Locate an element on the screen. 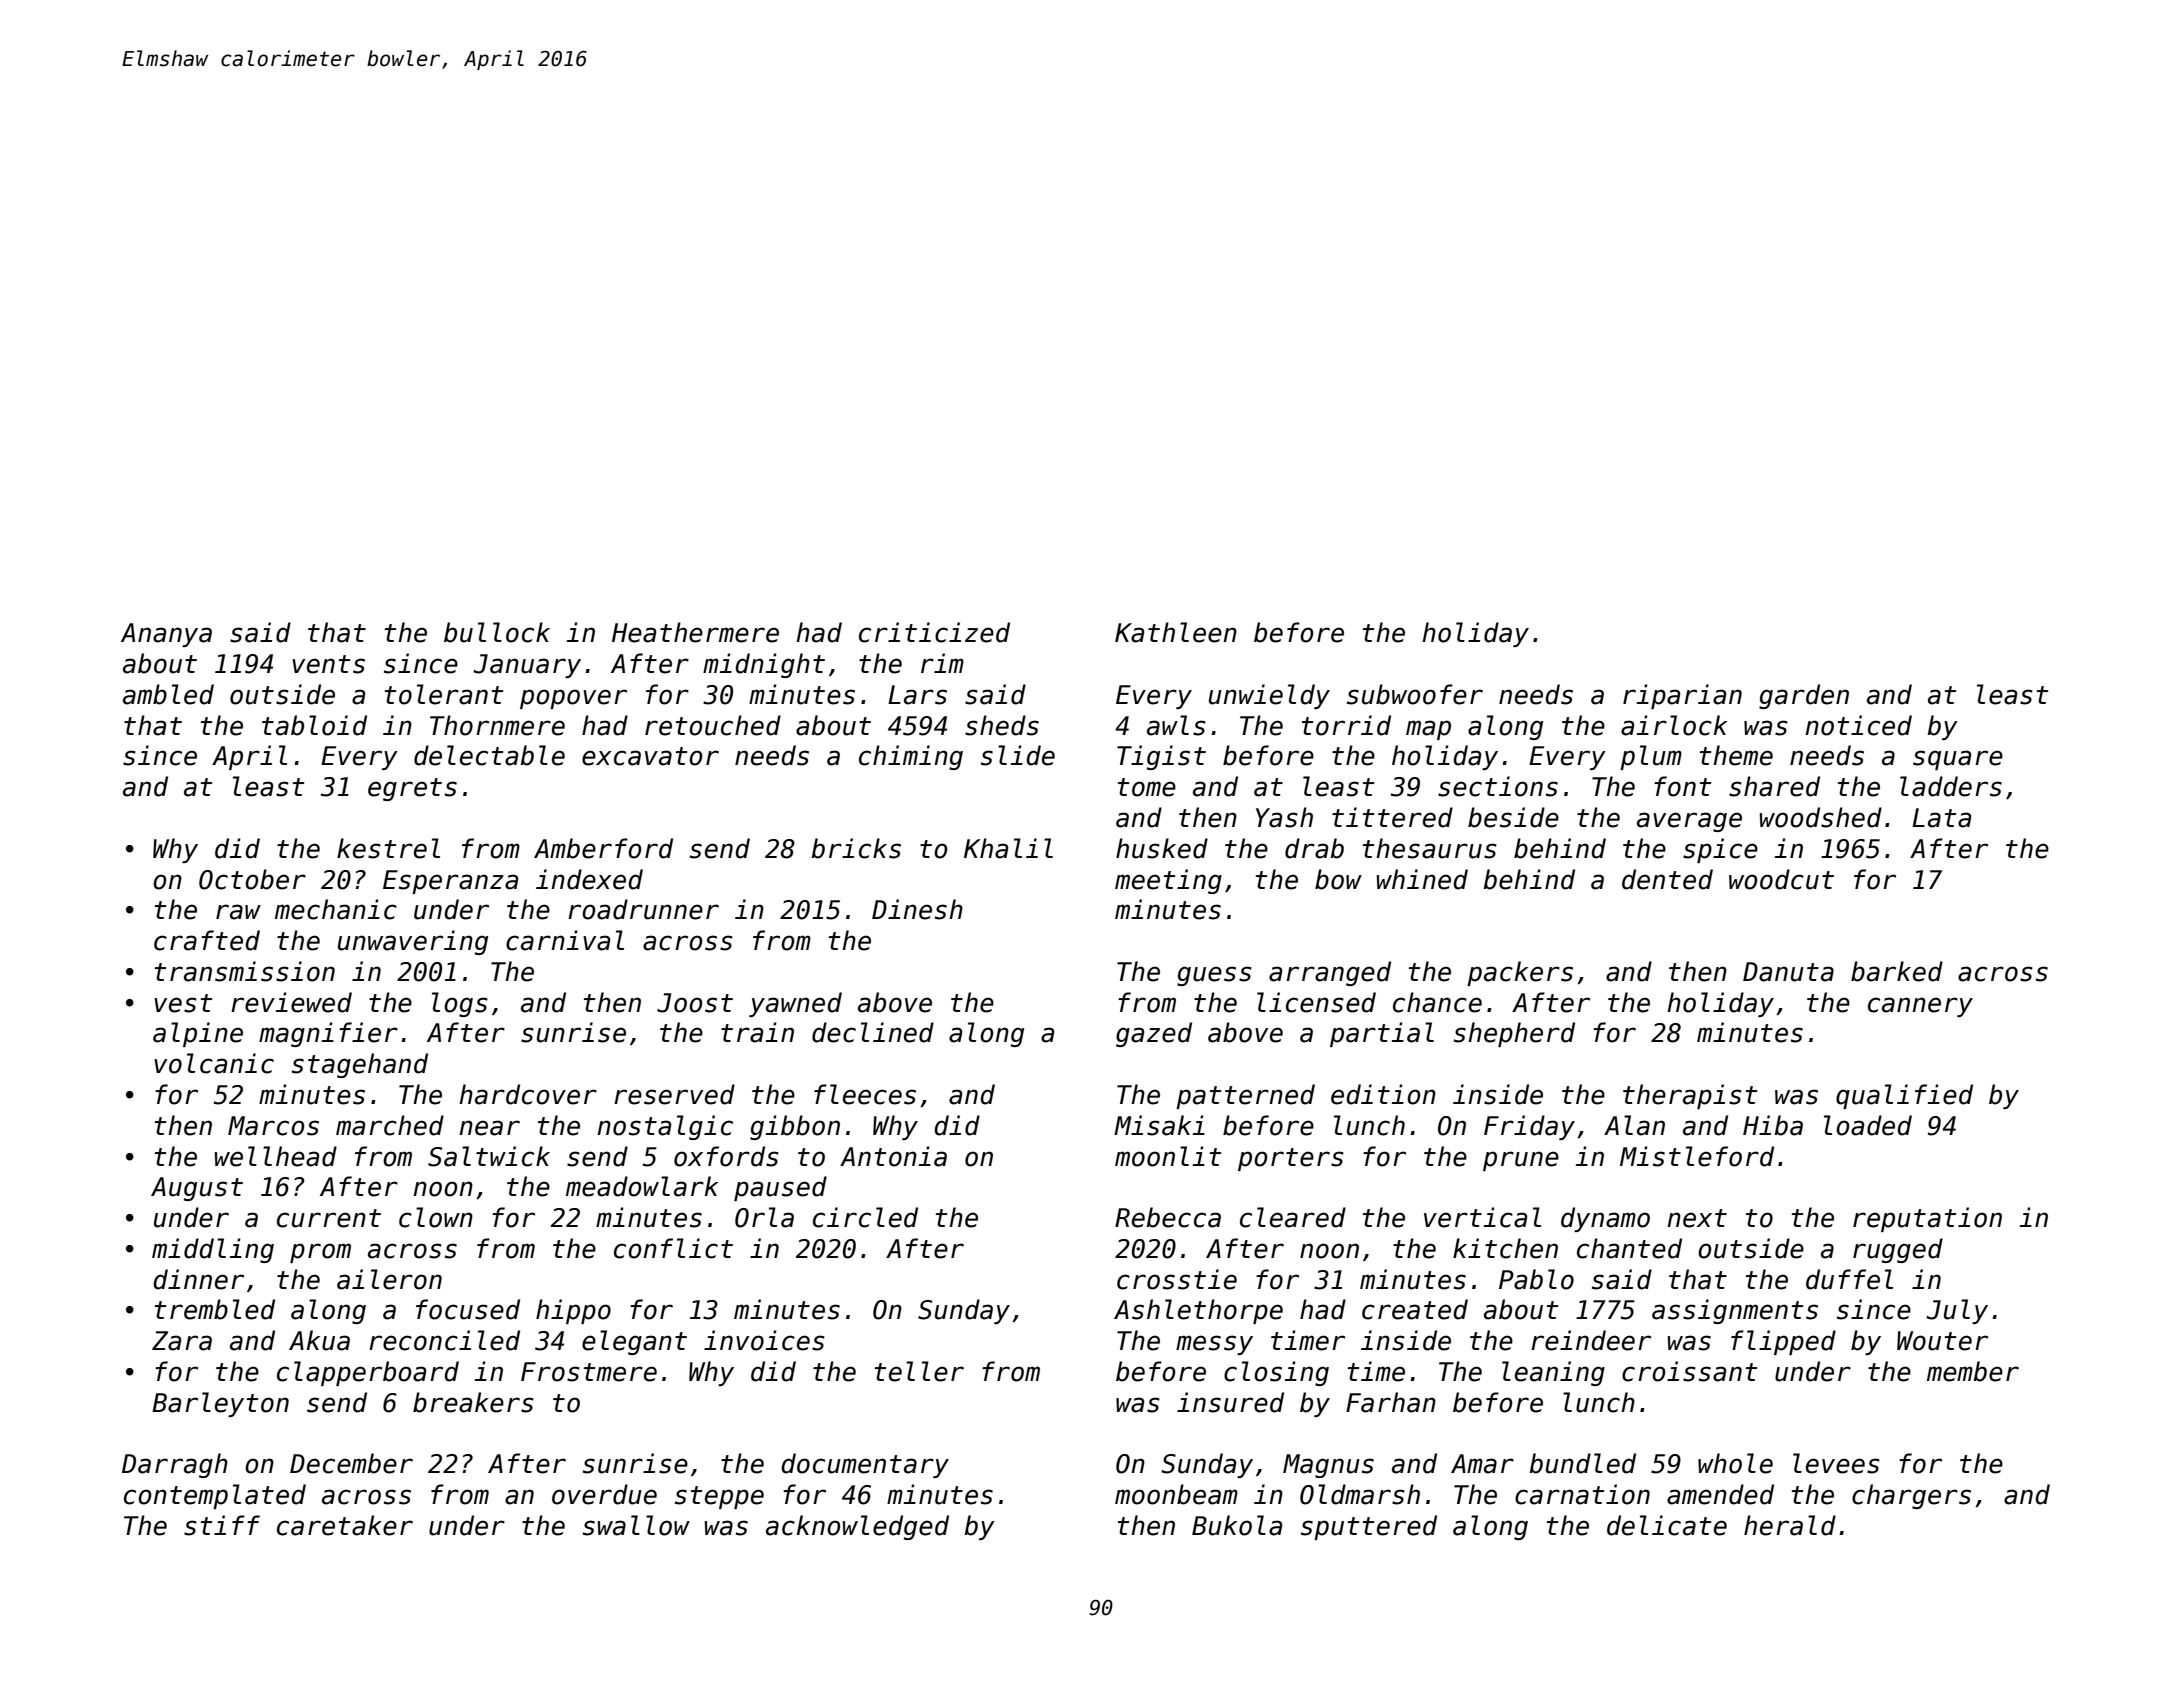  hippo is located at coordinates (573, 1311).
